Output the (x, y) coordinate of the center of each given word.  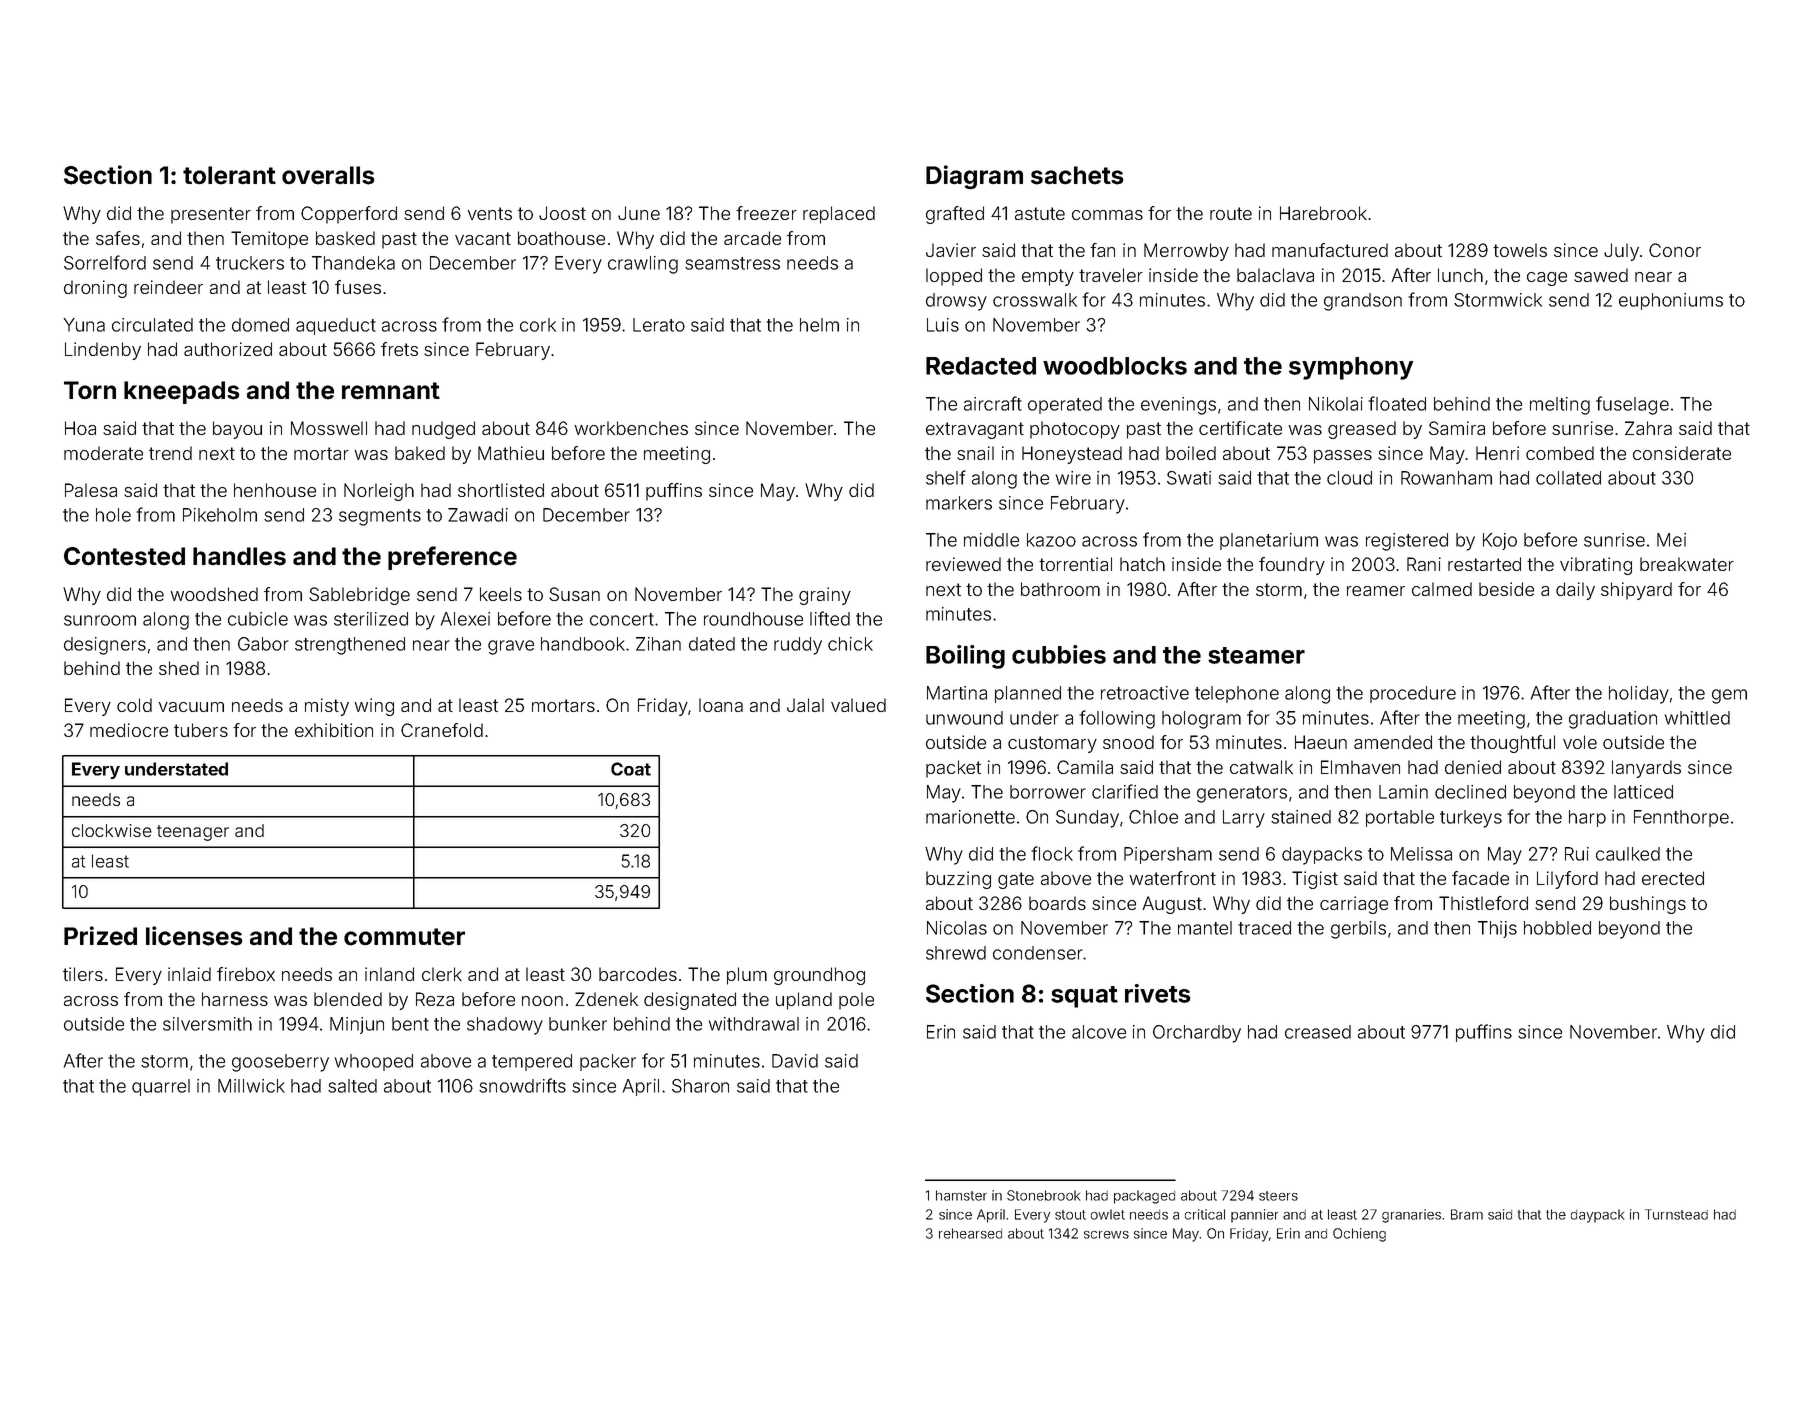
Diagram (974, 177)
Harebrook (1323, 213)
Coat (631, 769)
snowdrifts (522, 1085)
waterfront (1172, 878)
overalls (328, 175)
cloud (1349, 478)
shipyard (1636, 591)
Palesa (91, 490)
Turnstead (1676, 1214)
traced (1264, 928)
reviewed (963, 564)
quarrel (161, 1087)
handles (239, 556)
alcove (1099, 1032)
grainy (825, 596)
